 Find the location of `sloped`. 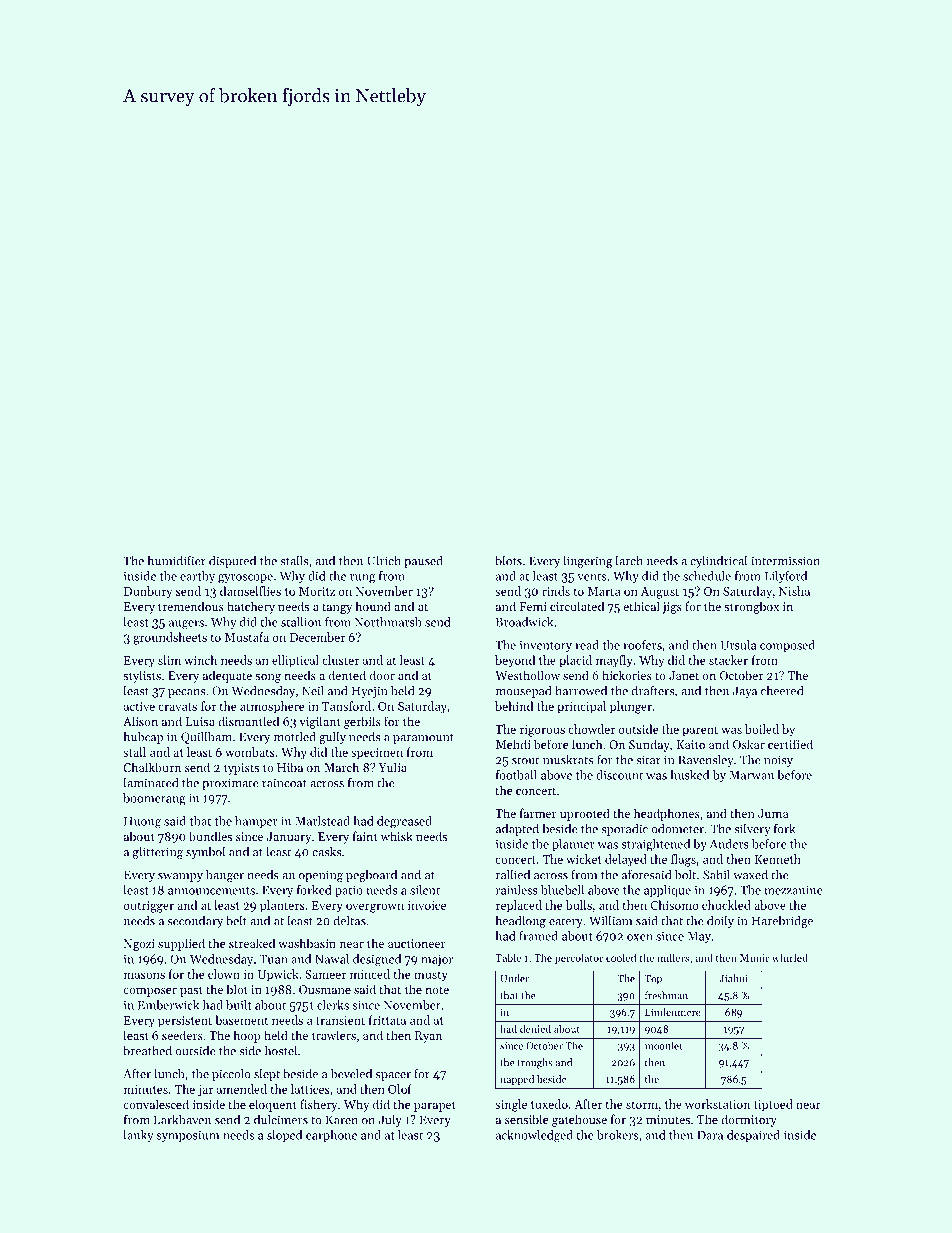

sloped is located at coordinates (284, 1136).
